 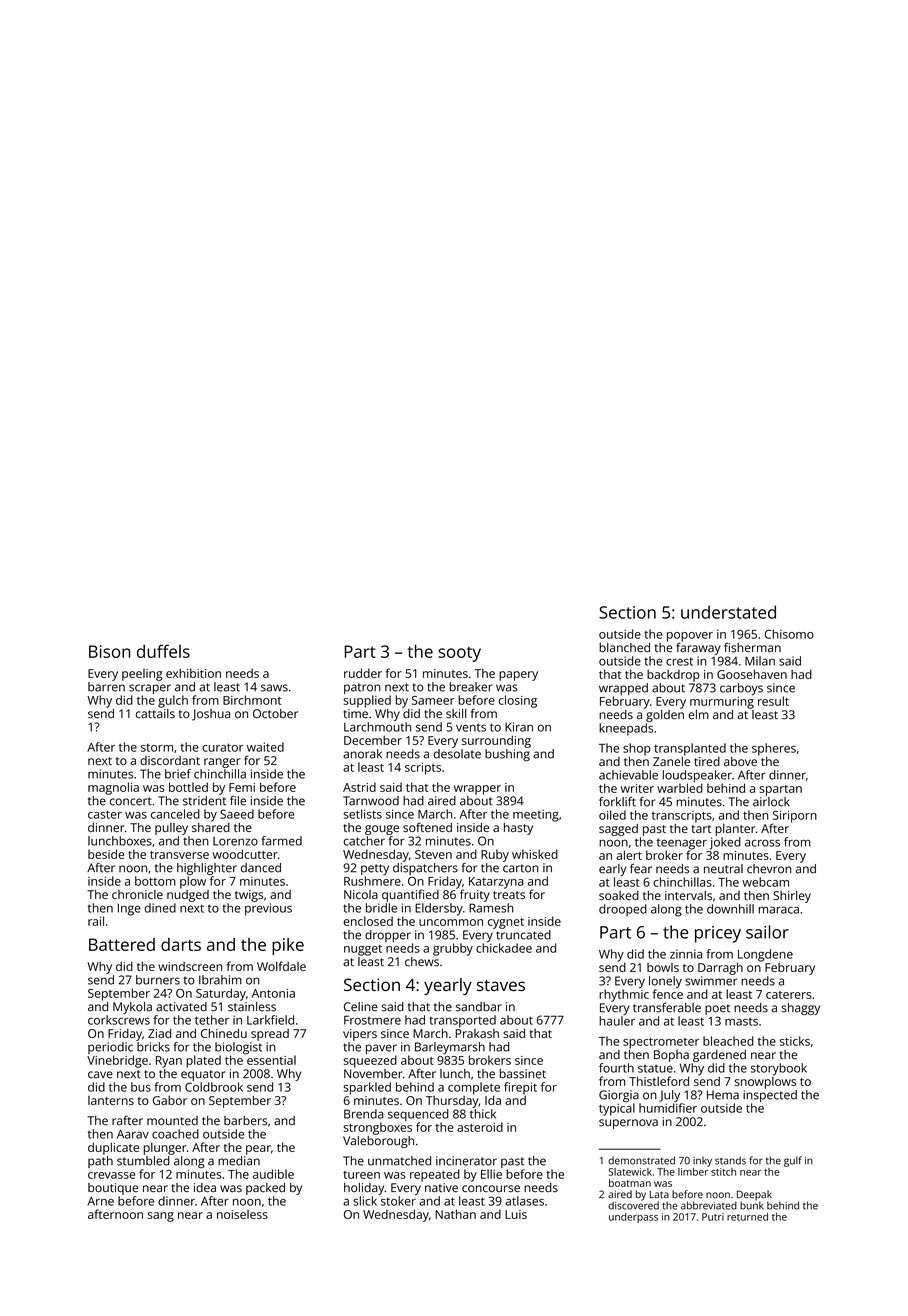 What do you see at coordinates (523, 1074) in the image?
I see `bassinet` at bounding box center [523, 1074].
